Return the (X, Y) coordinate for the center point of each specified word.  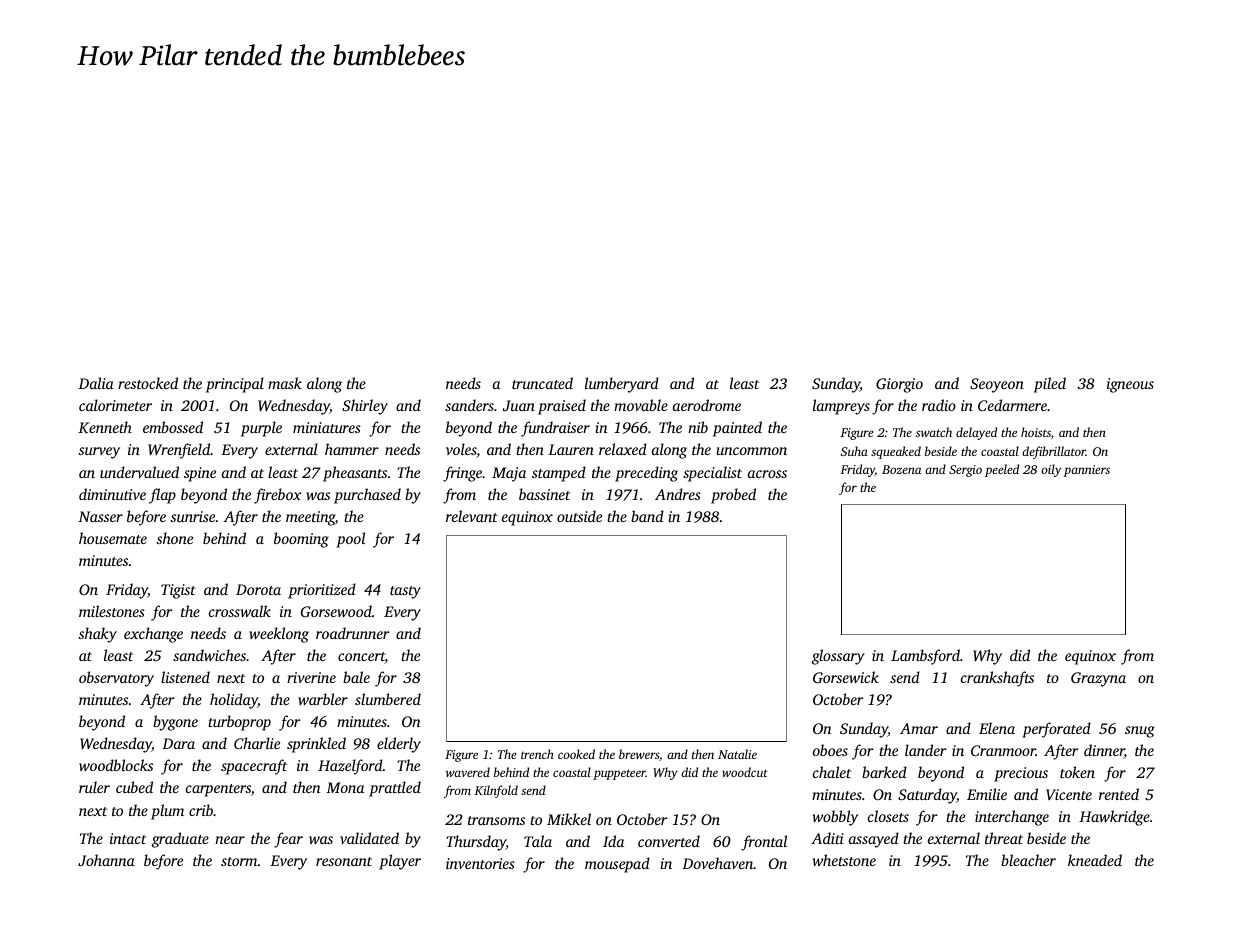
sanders (469, 405)
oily (1051, 470)
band (647, 516)
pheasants (355, 474)
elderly (399, 745)
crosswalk (240, 611)
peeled (1002, 470)
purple (261, 429)
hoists (1036, 432)
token (1077, 772)
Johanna (106, 860)
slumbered (388, 699)
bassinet (544, 494)
